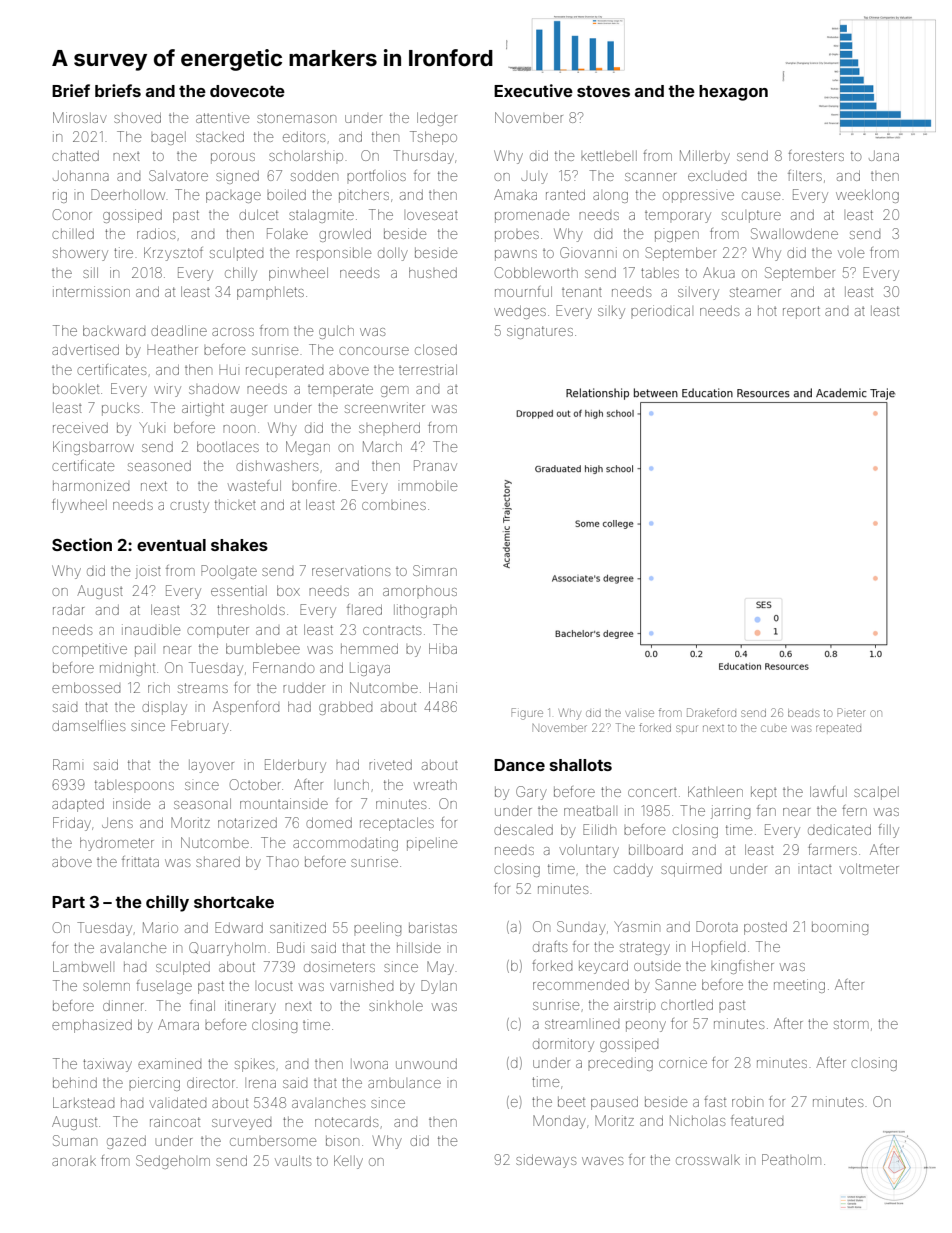  Describe the element at coordinates (78, 805) in the screenshot. I see `adapted` at that location.
